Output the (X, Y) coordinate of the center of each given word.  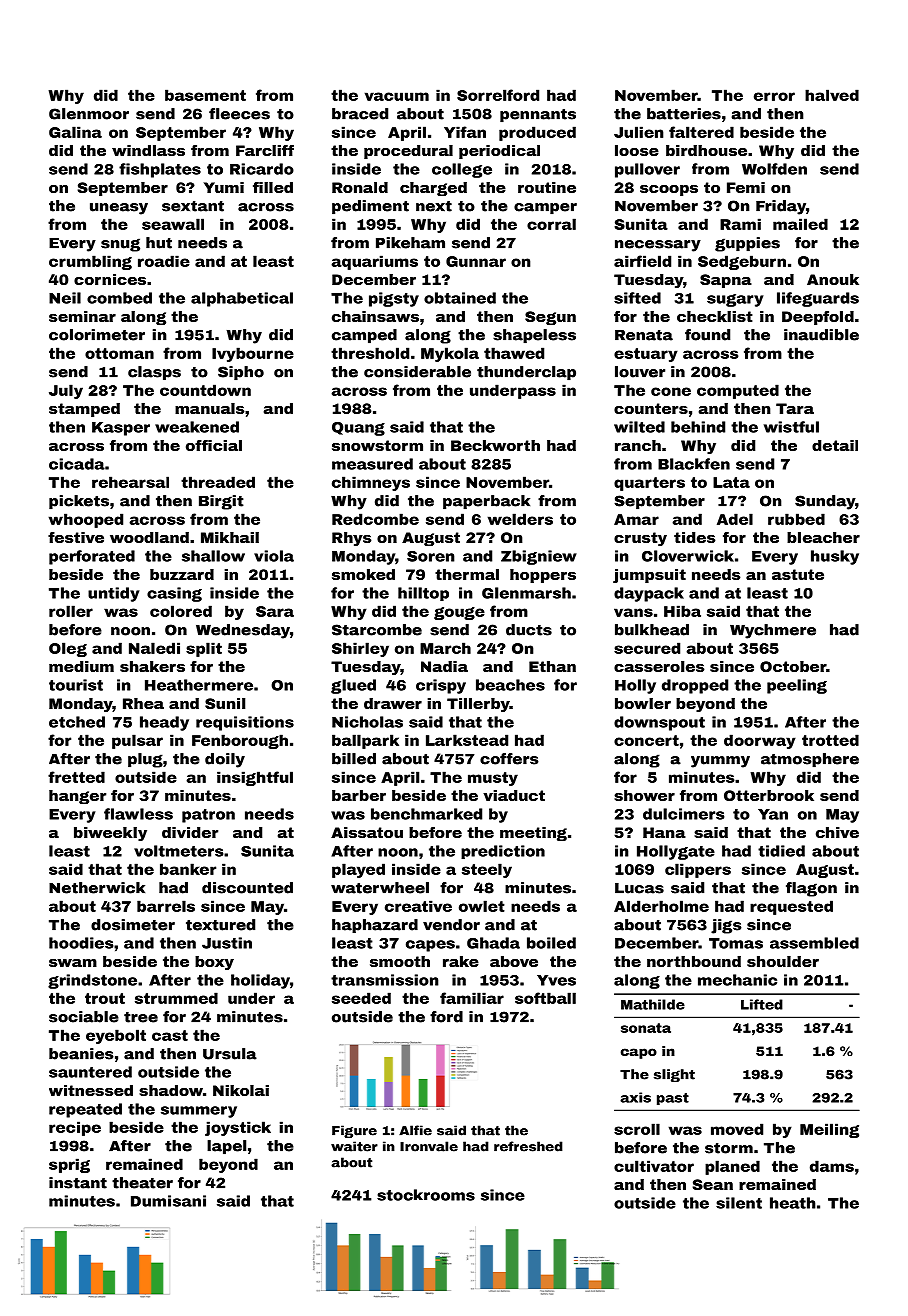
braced (360, 114)
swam (73, 963)
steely (487, 870)
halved (832, 95)
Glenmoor (89, 114)
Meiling (829, 1130)
